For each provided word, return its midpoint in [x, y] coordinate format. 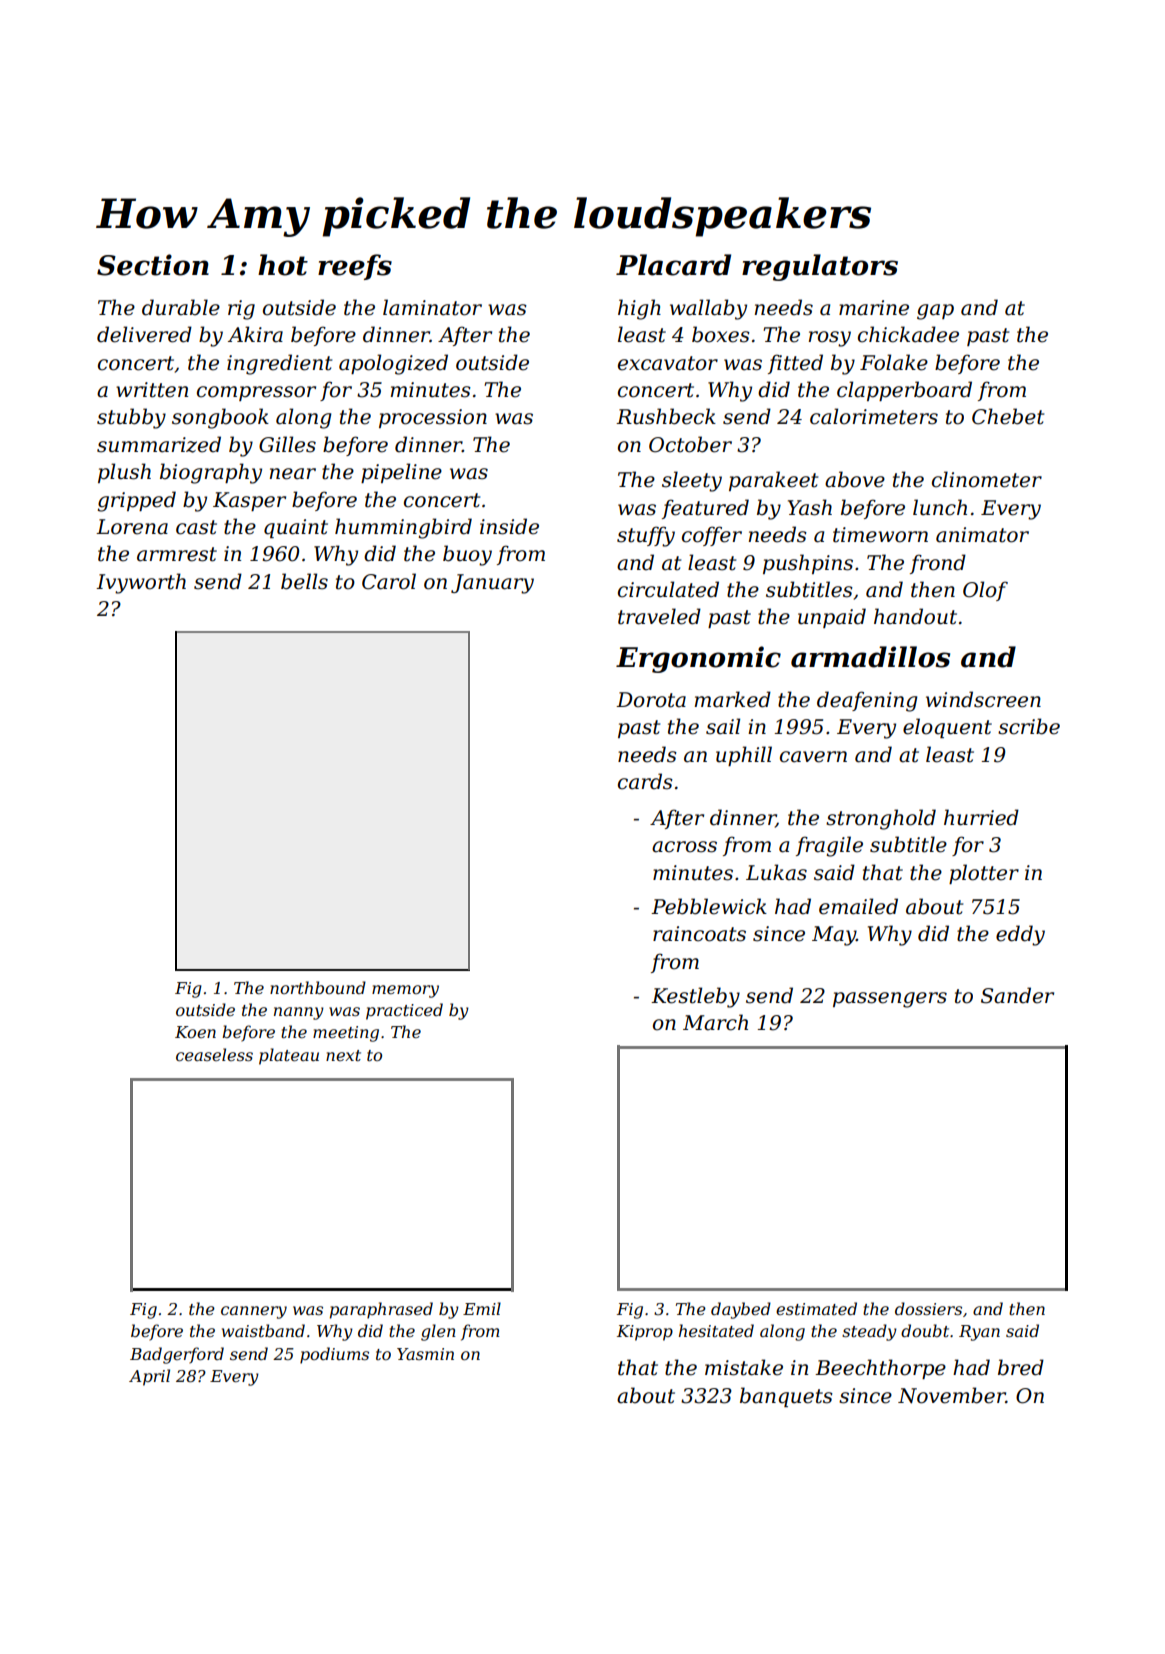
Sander [1017, 995]
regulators [820, 267]
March [715, 1022]
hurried [981, 817]
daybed [741, 1310]
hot [283, 265]
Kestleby [695, 997]
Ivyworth [141, 583]
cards [645, 781]
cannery [254, 1312]
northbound [318, 987]
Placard [673, 265]
